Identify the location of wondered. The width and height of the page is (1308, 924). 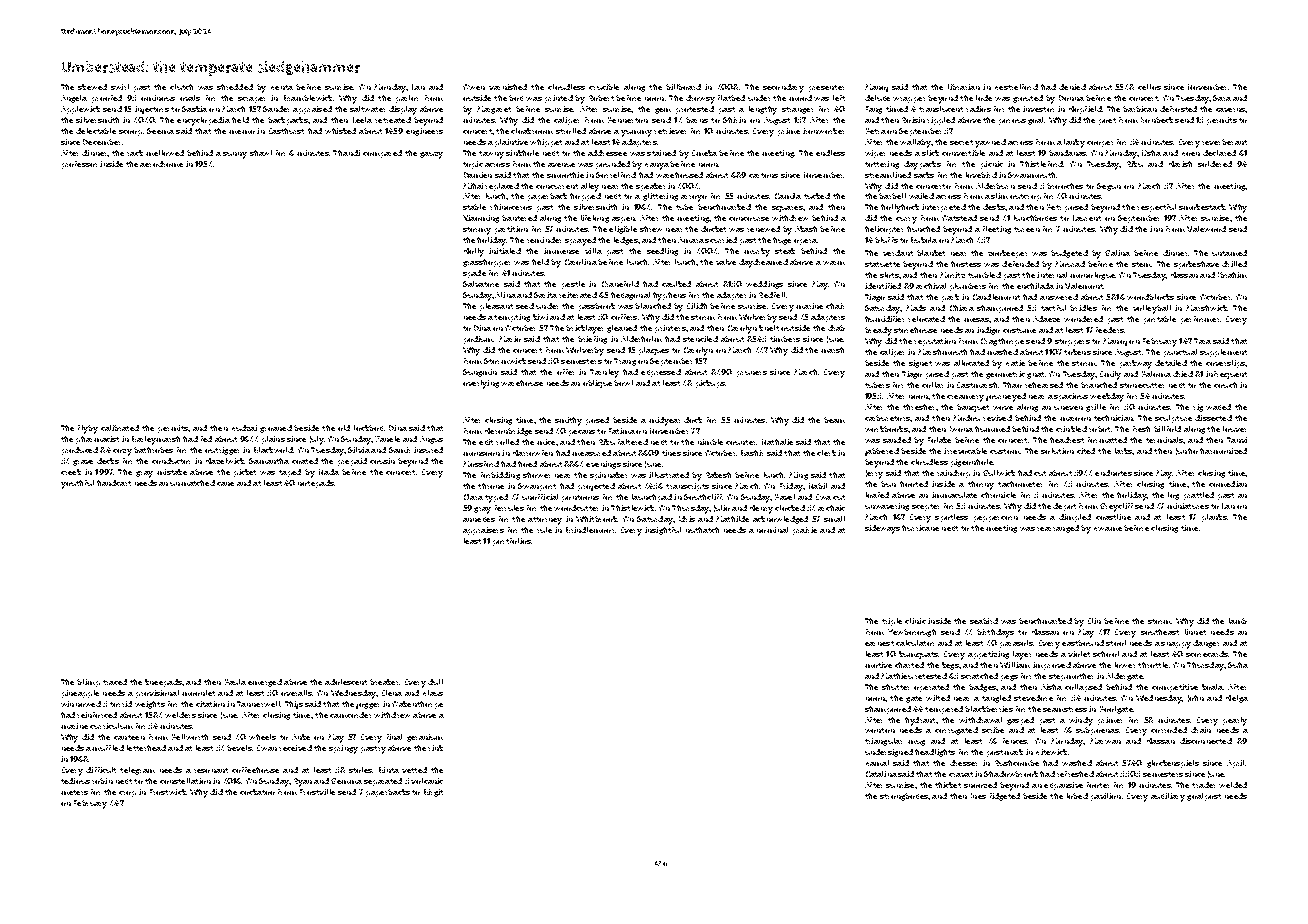
(1083, 319).
